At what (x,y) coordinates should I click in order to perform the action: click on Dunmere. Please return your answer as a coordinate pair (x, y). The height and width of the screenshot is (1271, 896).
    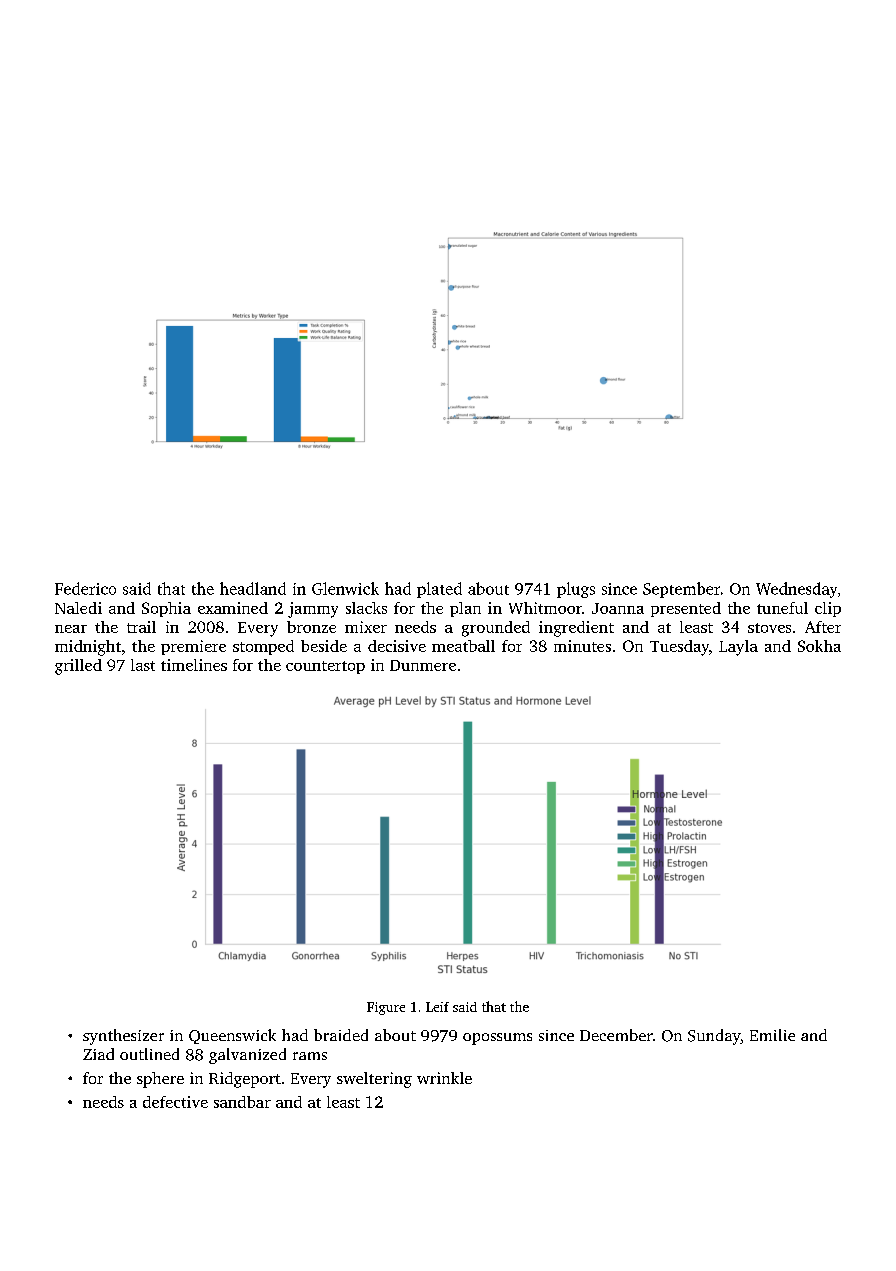
    Looking at the image, I should click on (423, 665).
